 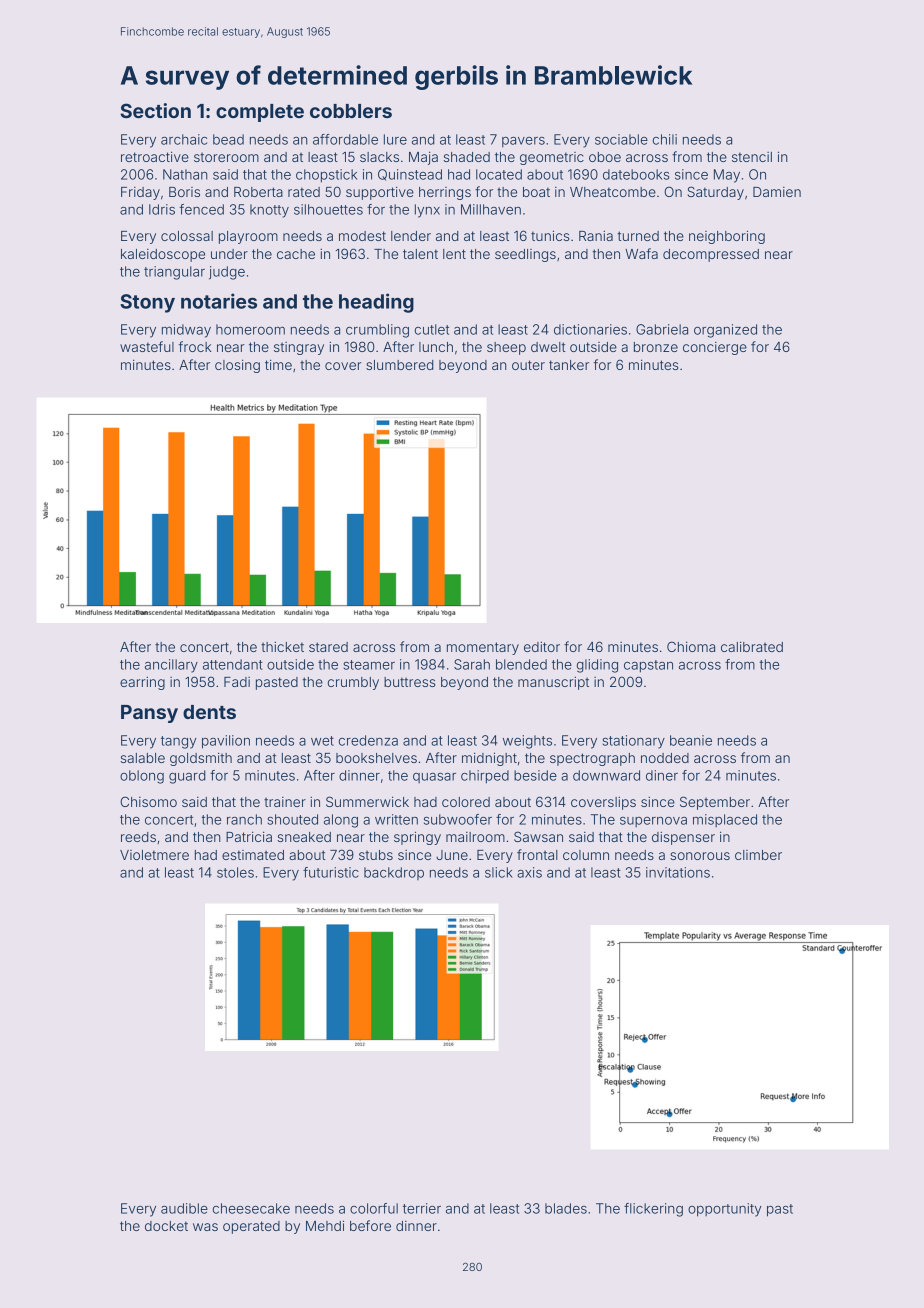 I want to click on opportunity, so click(x=724, y=1210).
